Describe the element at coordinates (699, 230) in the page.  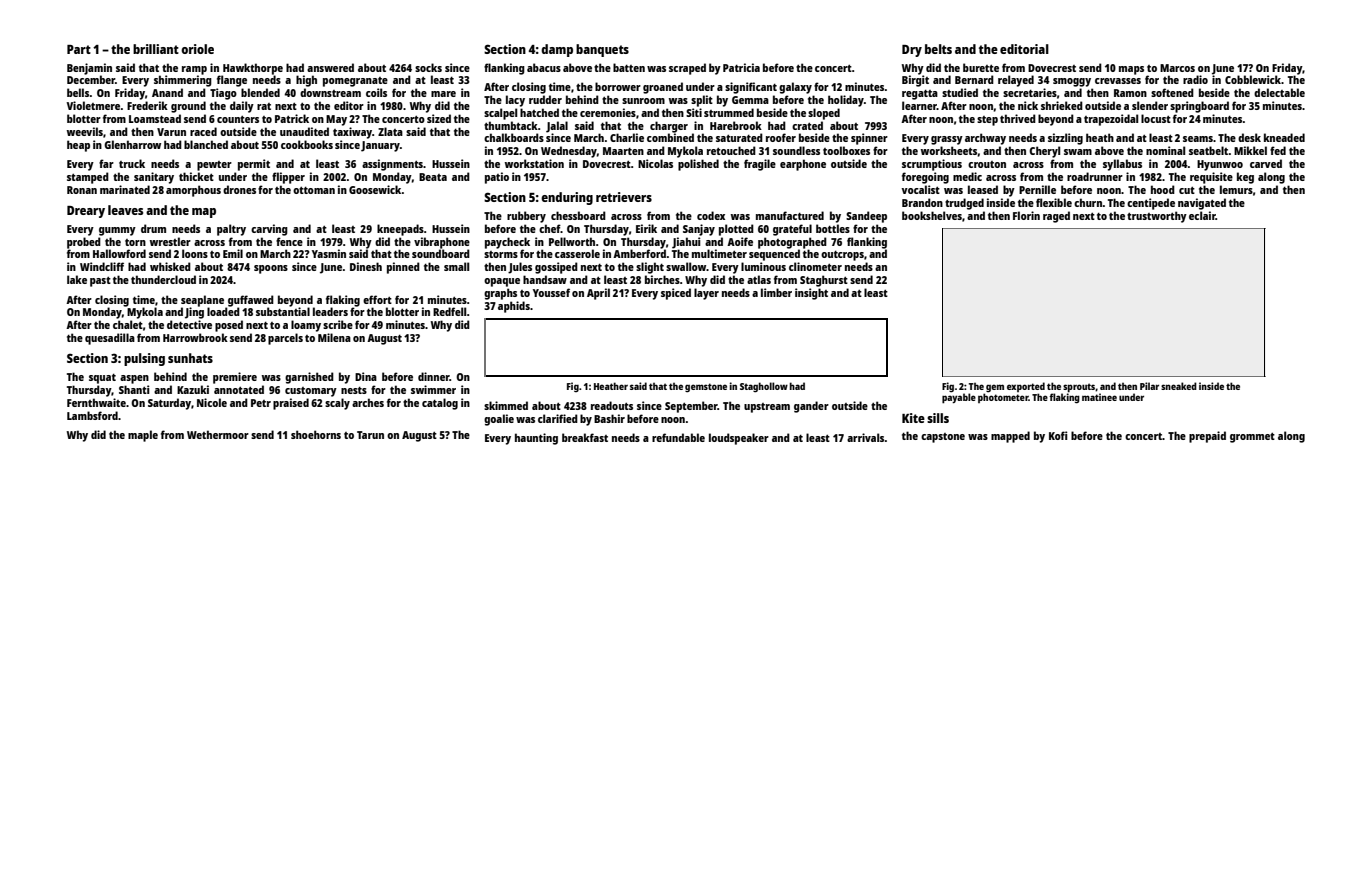
I see `Sanjay` at that location.
